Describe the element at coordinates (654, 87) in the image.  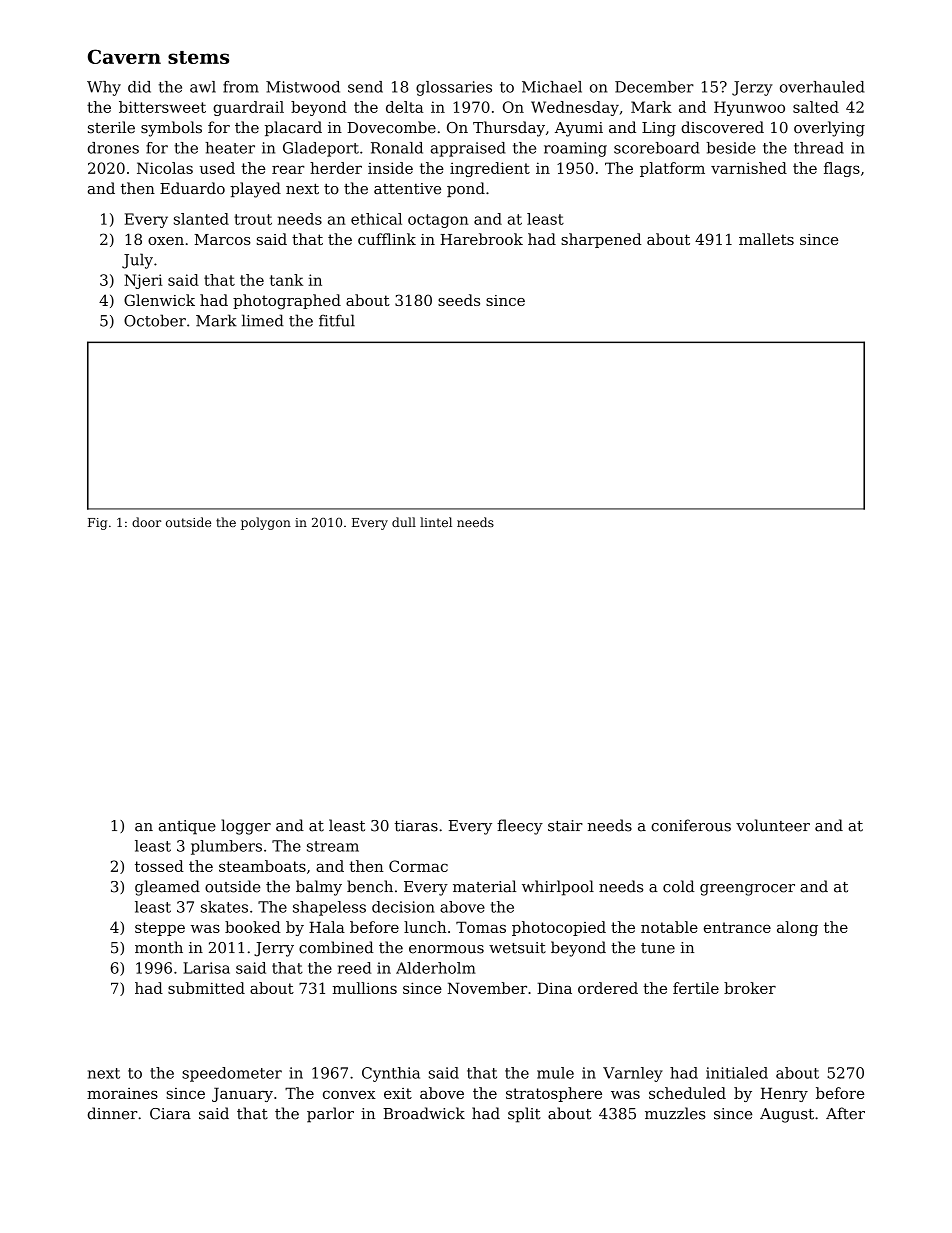
I see `December` at that location.
